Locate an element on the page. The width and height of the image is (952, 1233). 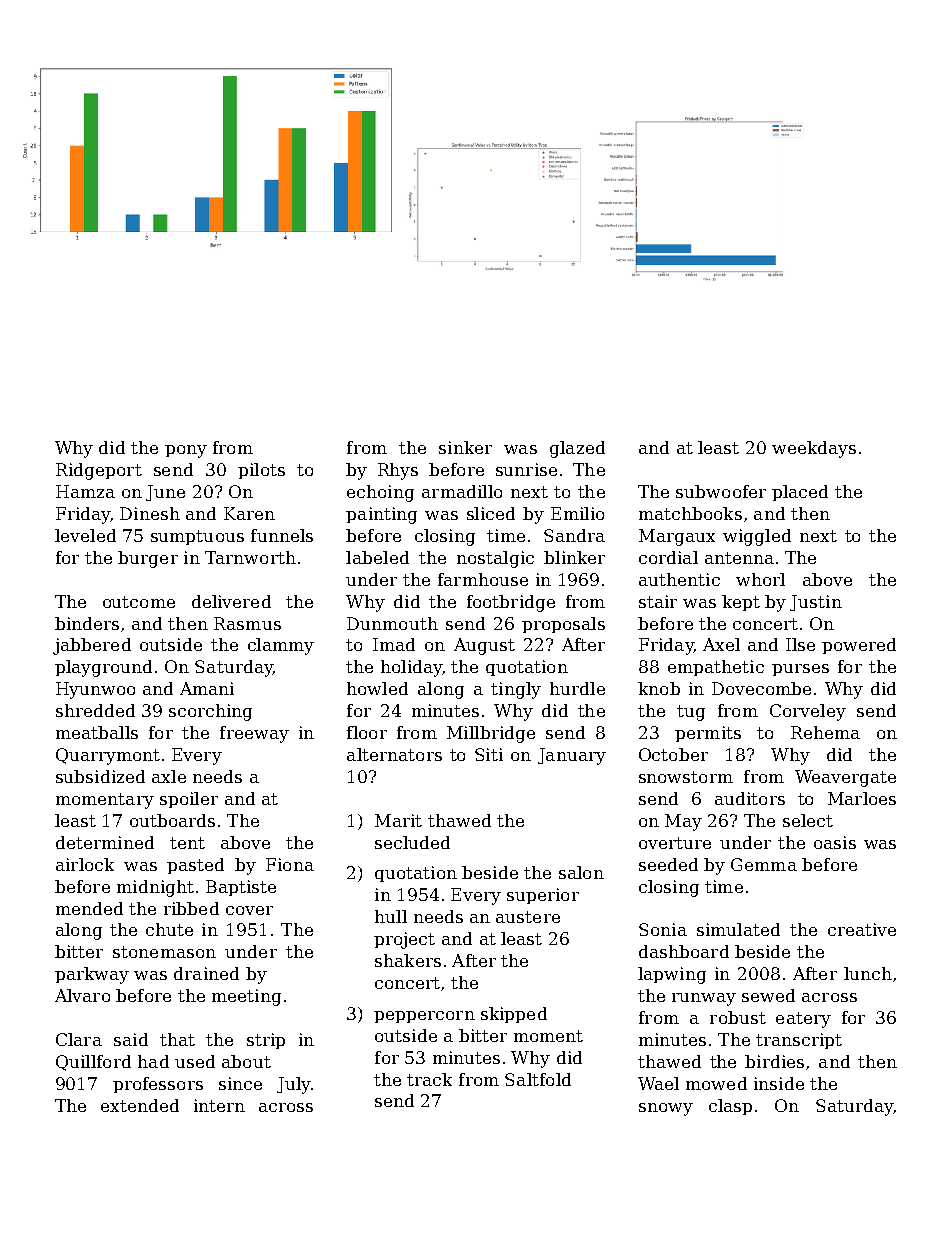
creative is located at coordinates (862, 929).
